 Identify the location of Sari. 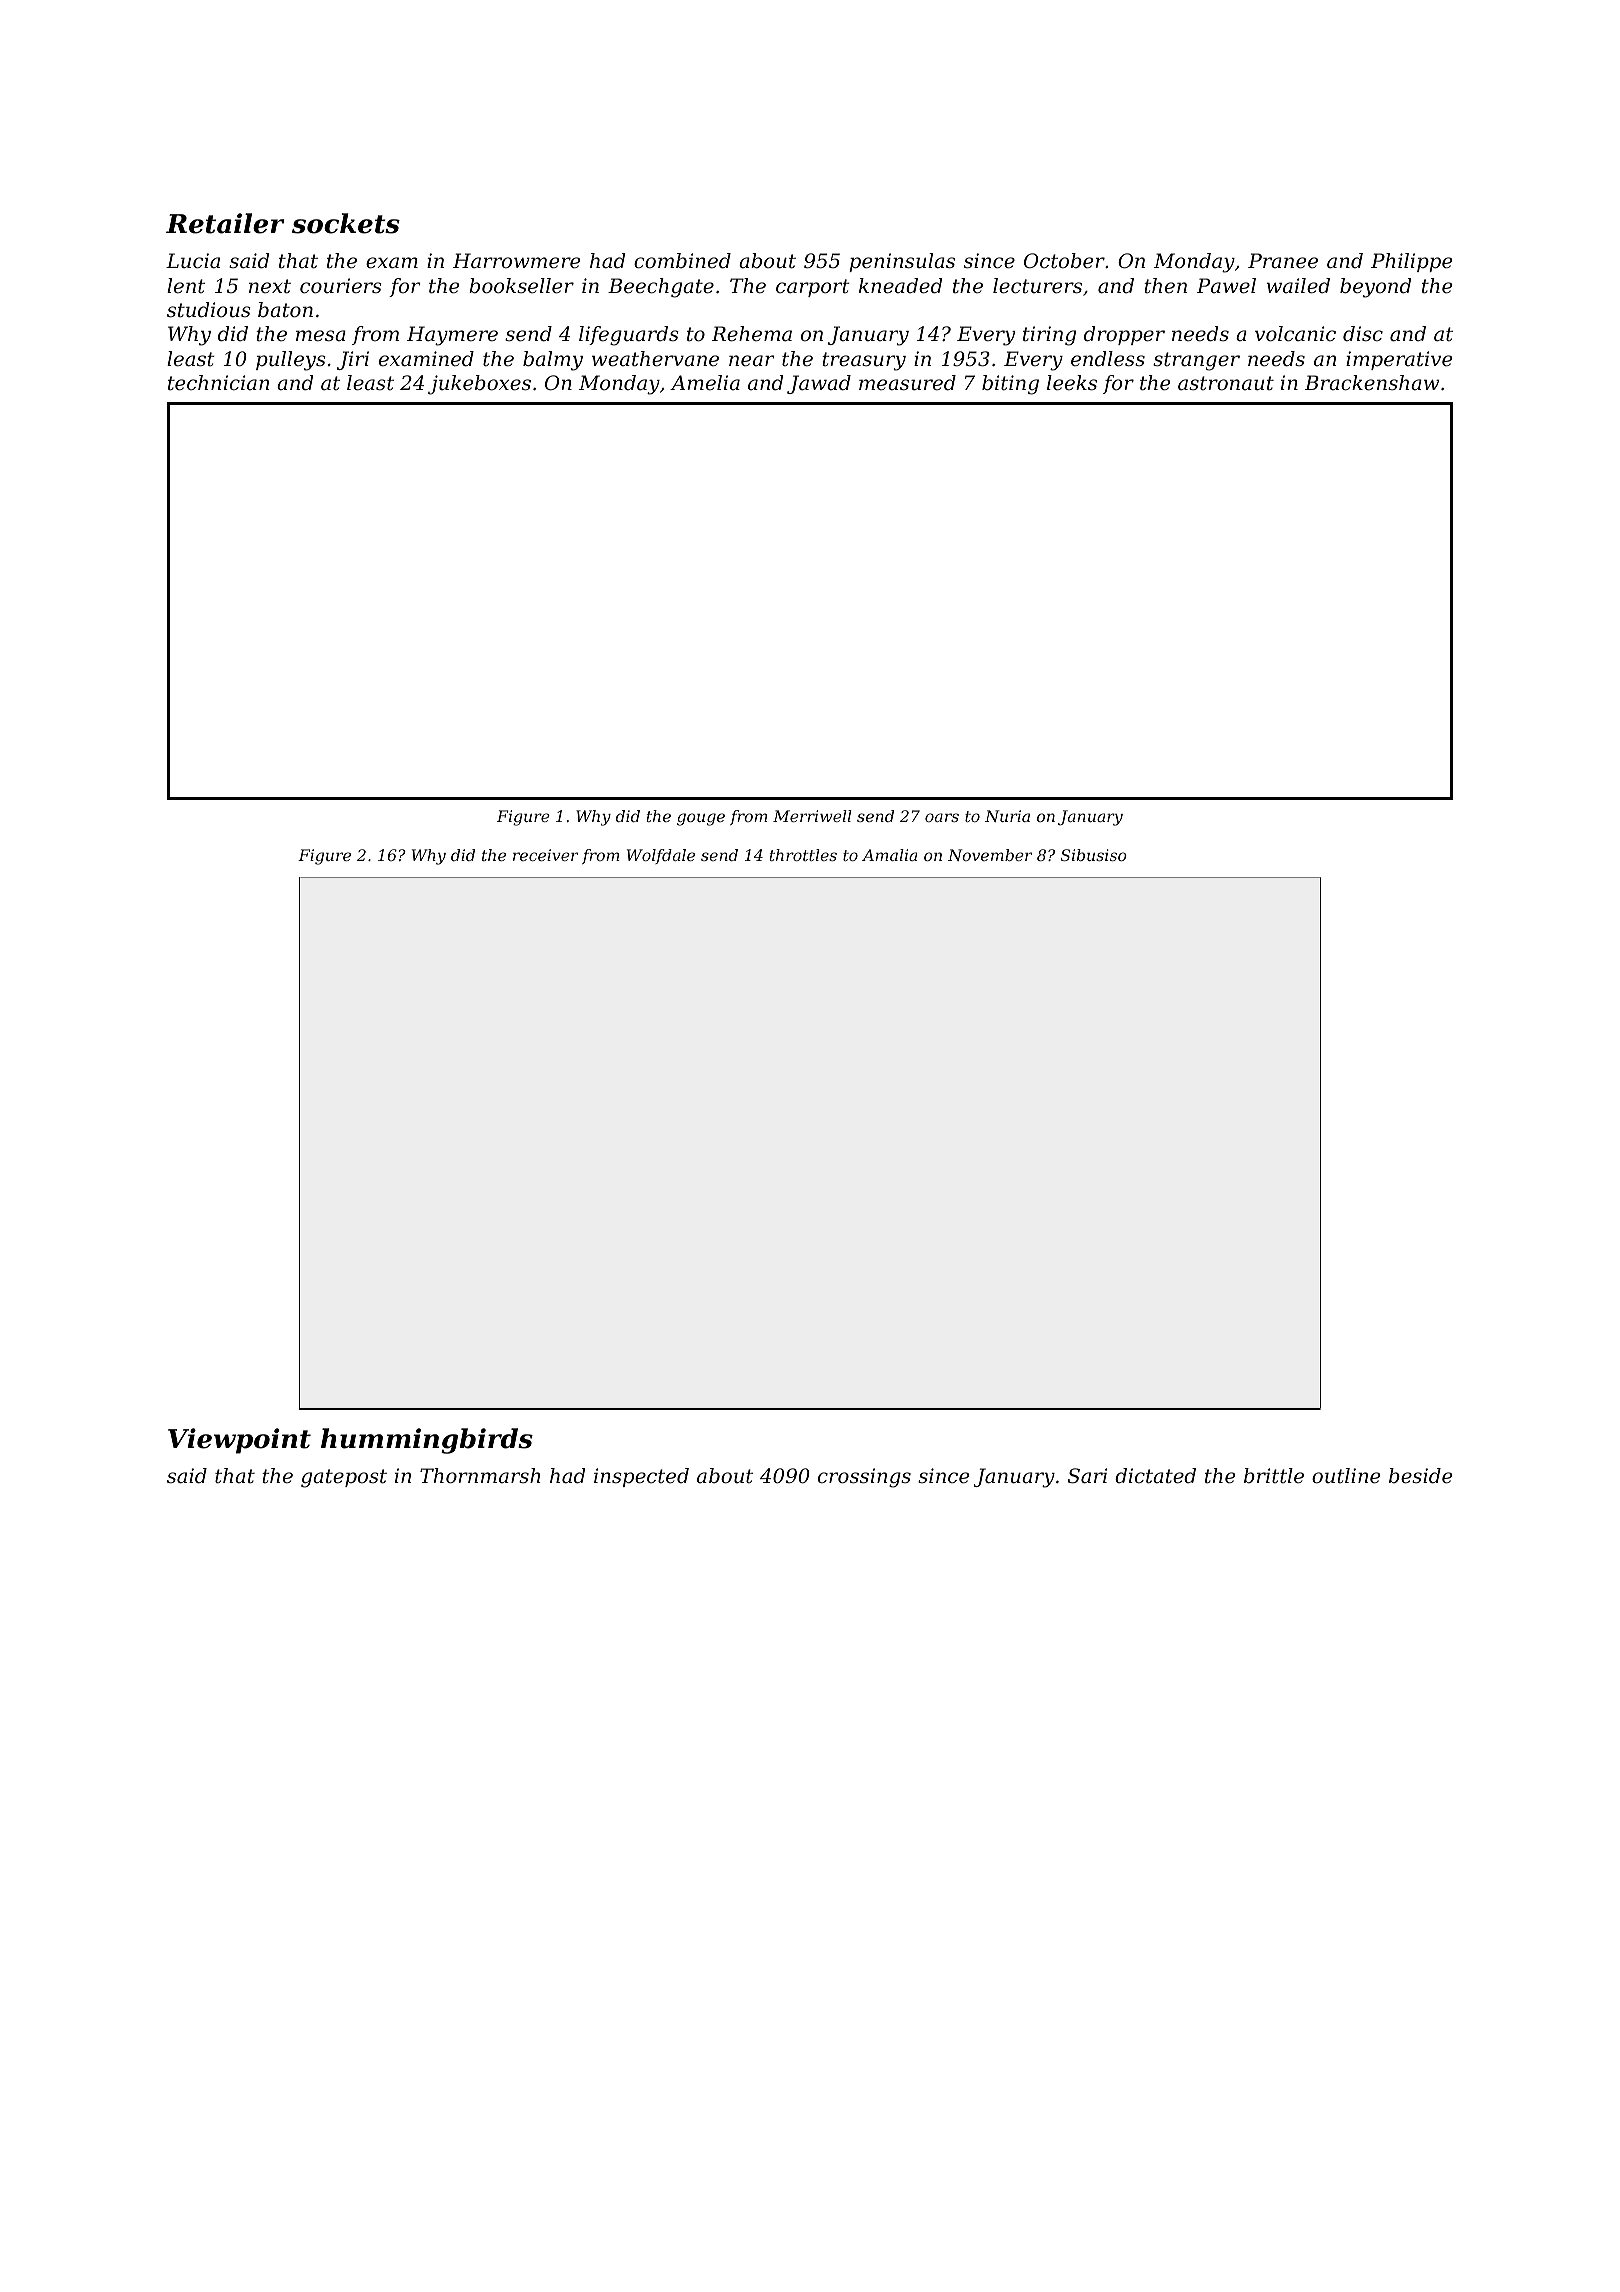
(1088, 1476).
